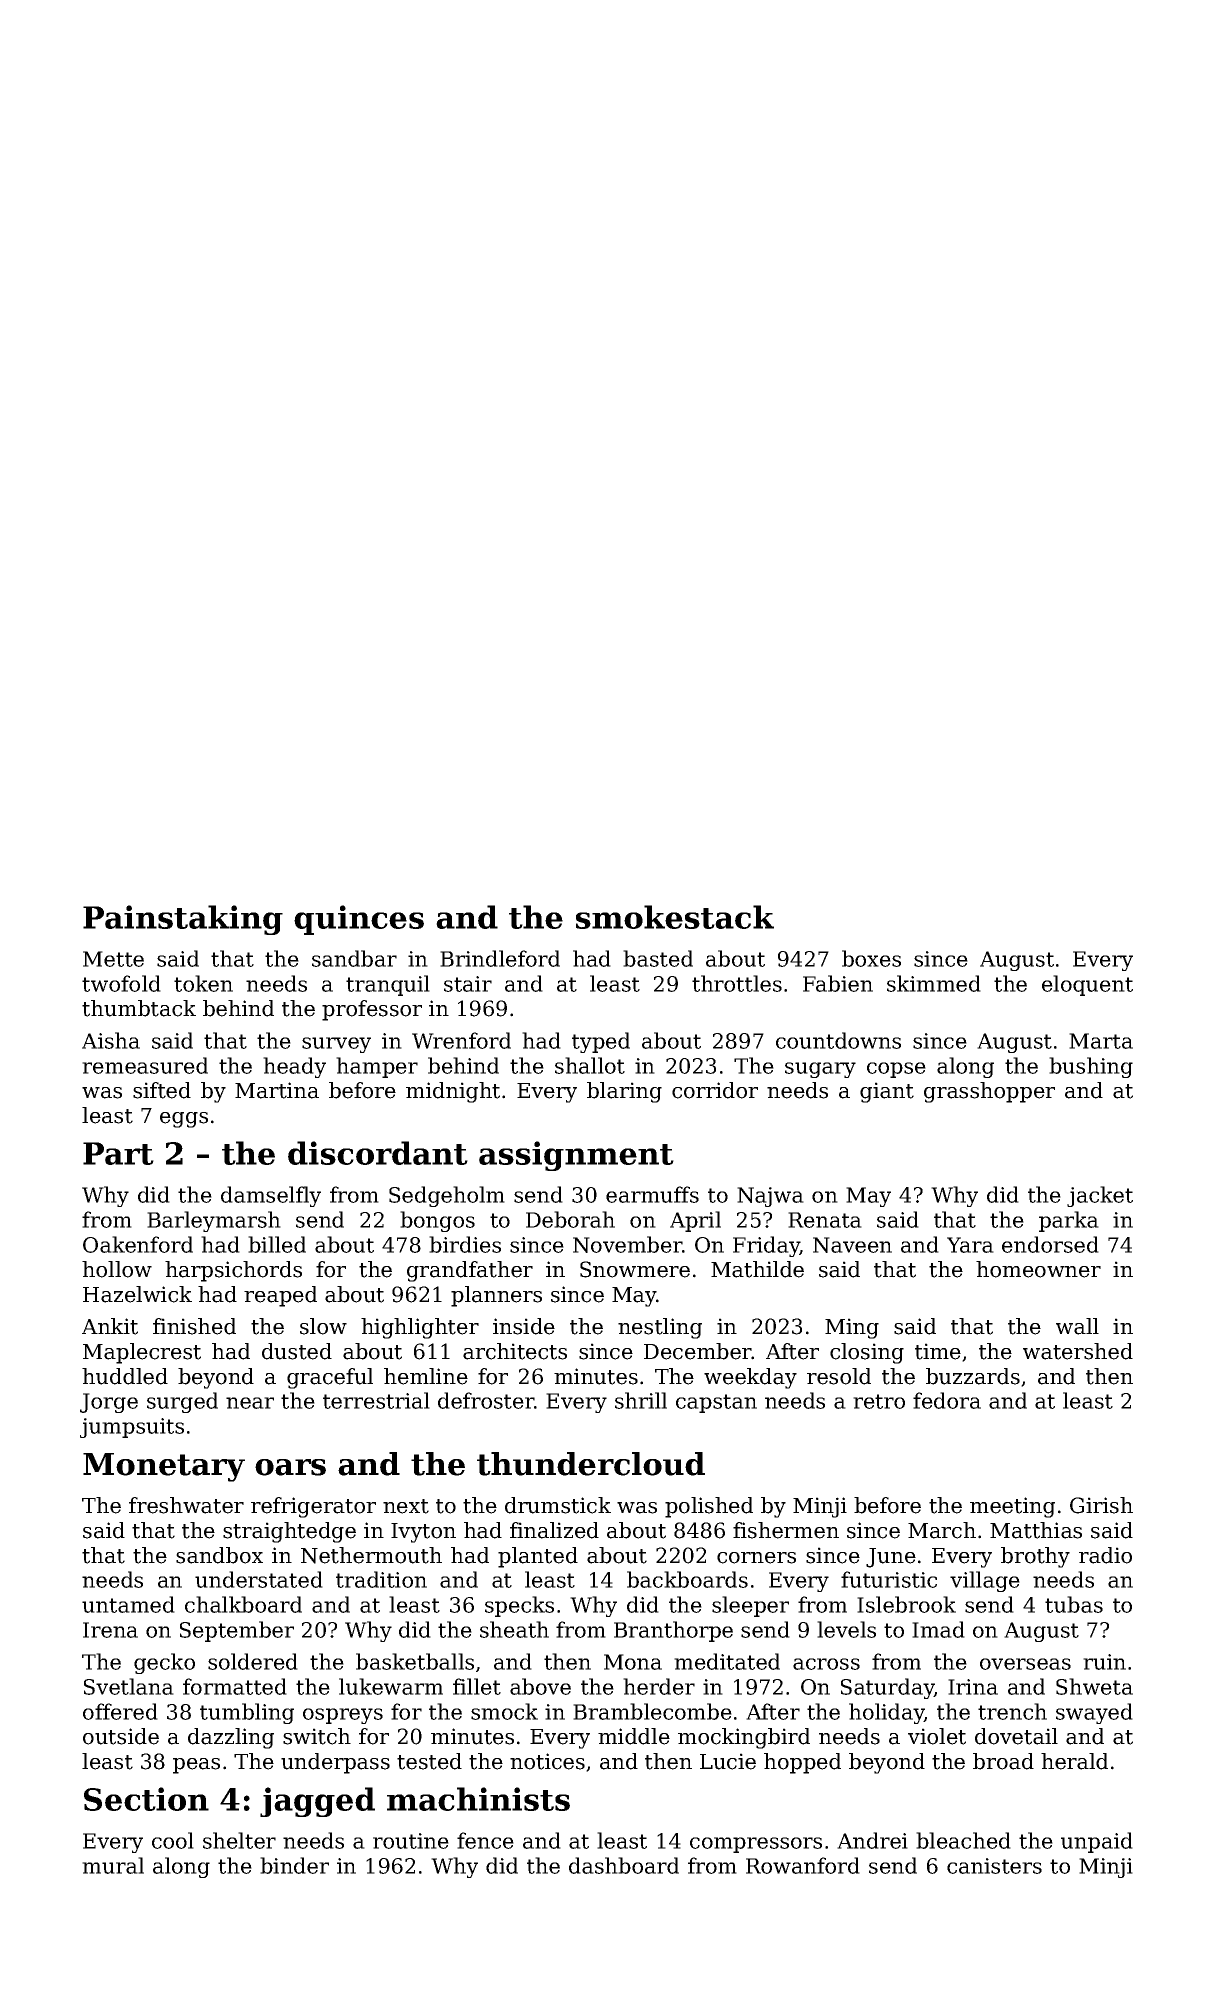 Image resolution: width=1216 pixels, height=2003 pixels. Describe the element at coordinates (994, 1866) in the screenshot. I see `canisters` at that location.
